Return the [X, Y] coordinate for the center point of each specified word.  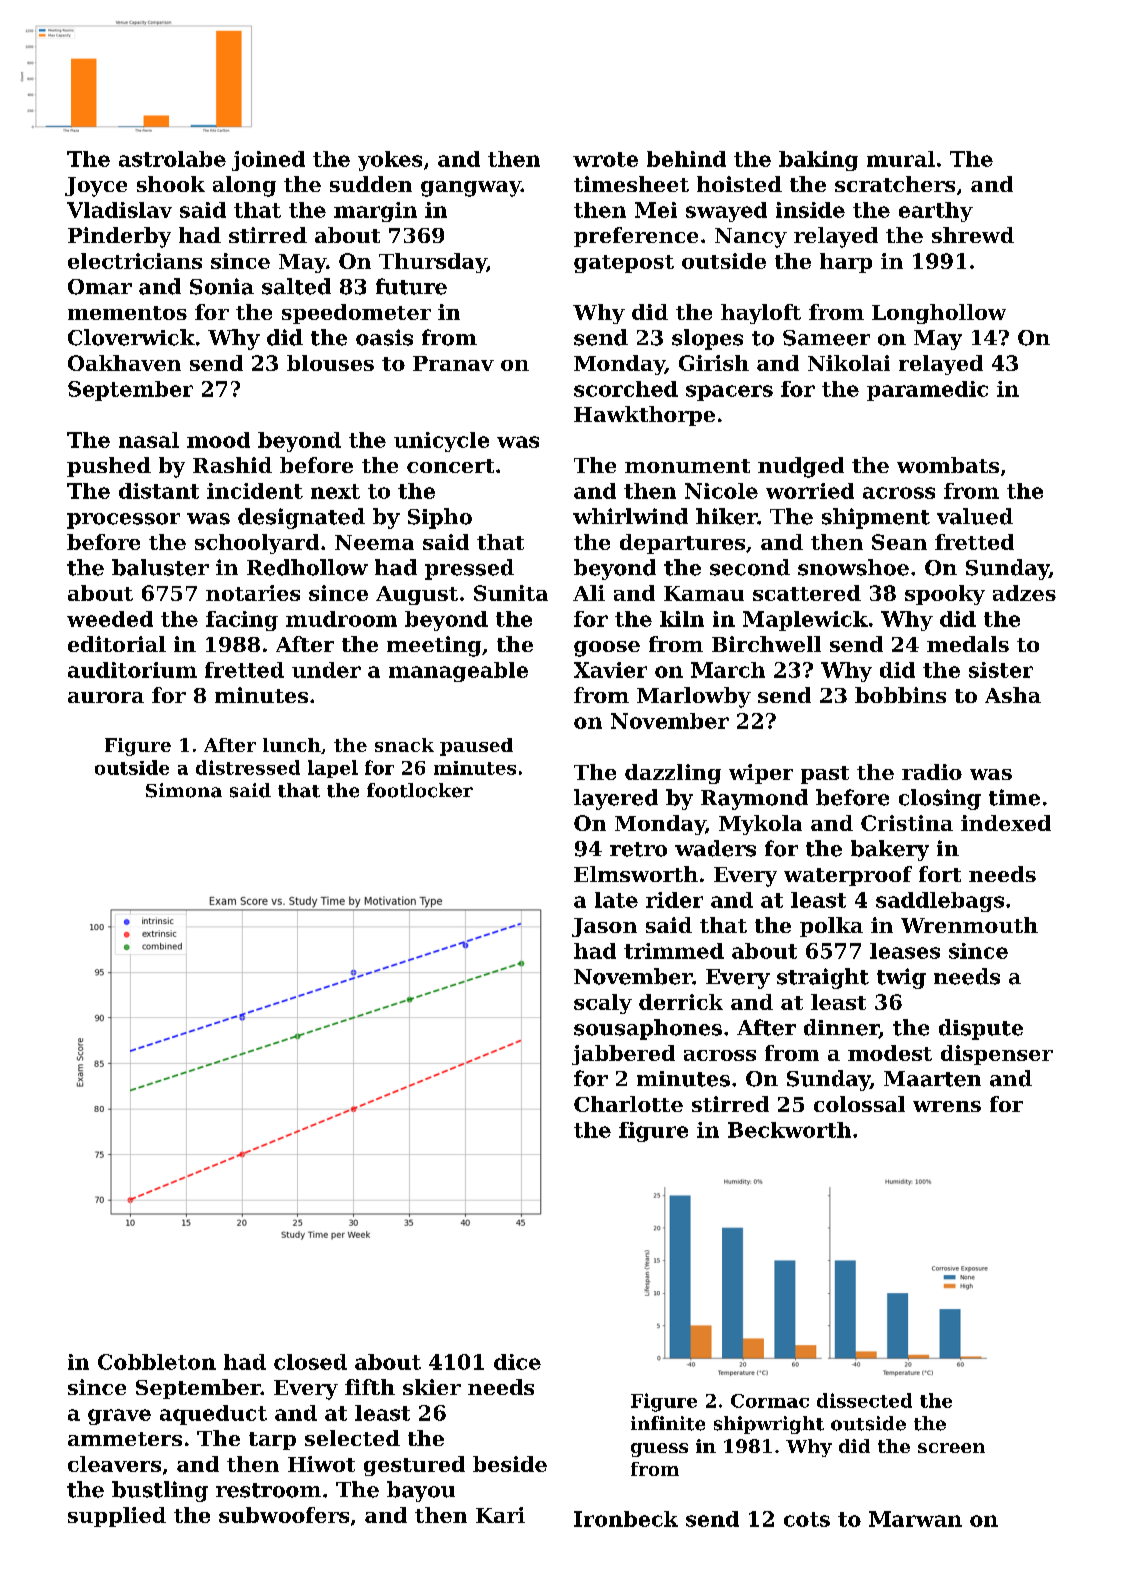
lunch [292, 745]
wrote [605, 159]
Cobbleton [157, 1362]
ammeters [125, 1439]
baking [818, 161]
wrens [947, 1106]
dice [517, 1362]
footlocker [420, 790]
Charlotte [628, 1104]
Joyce [96, 187]
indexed [1006, 823]
